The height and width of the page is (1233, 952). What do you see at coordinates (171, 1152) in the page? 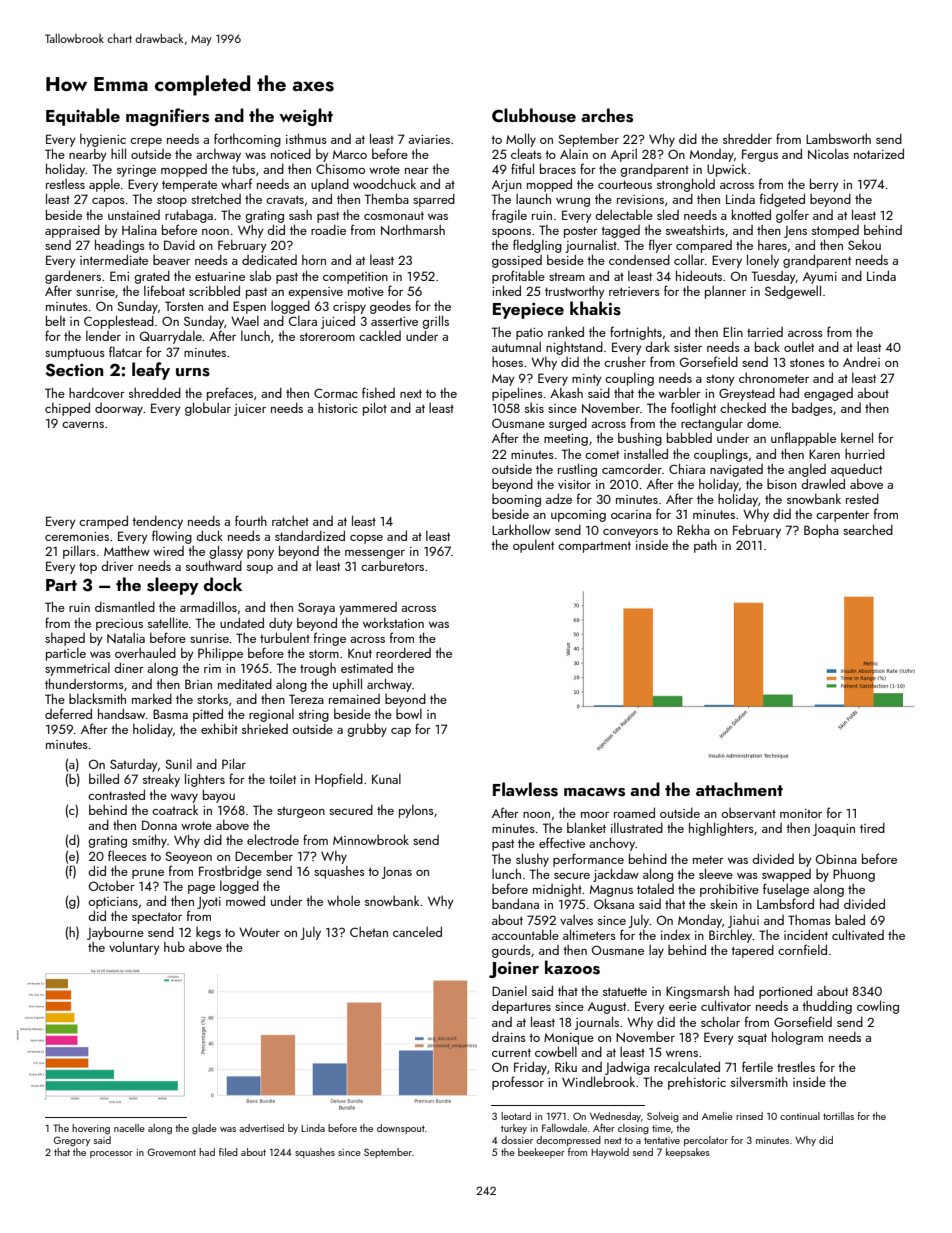
I see `Grovemont` at bounding box center [171, 1152].
